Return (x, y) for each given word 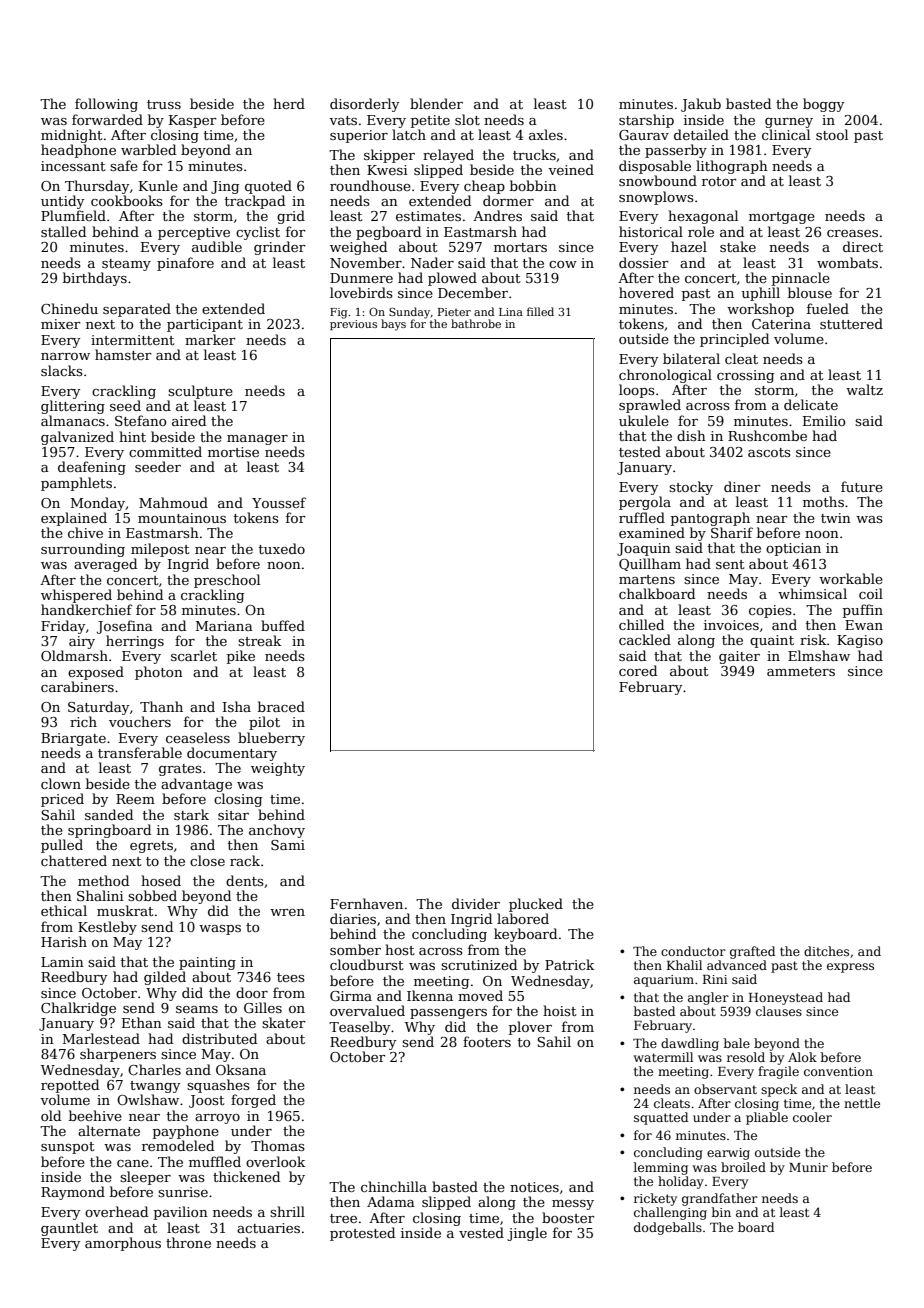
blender (436, 103)
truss (164, 104)
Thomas (278, 1145)
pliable (767, 1118)
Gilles (263, 1007)
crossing (745, 376)
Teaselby (359, 1028)
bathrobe (476, 323)
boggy (823, 105)
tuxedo (282, 548)
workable (851, 578)
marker (210, 339)
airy (82, 642)
